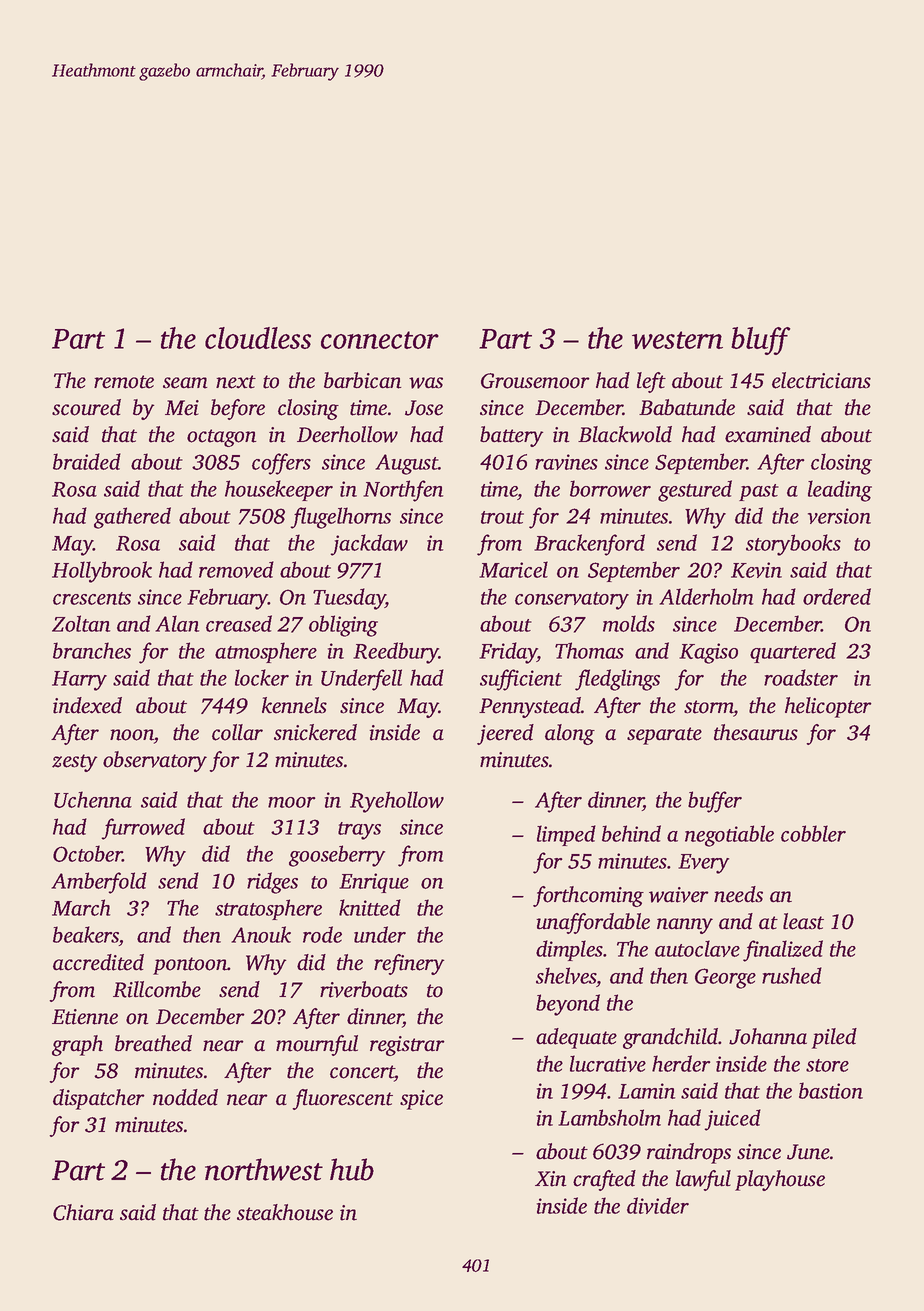 The height and width of the screenshot is (1311, 924). What do you see at coordinates (576, 1038) in the screenshot?
I see `adequate` at bounding box center [576, 1038].
